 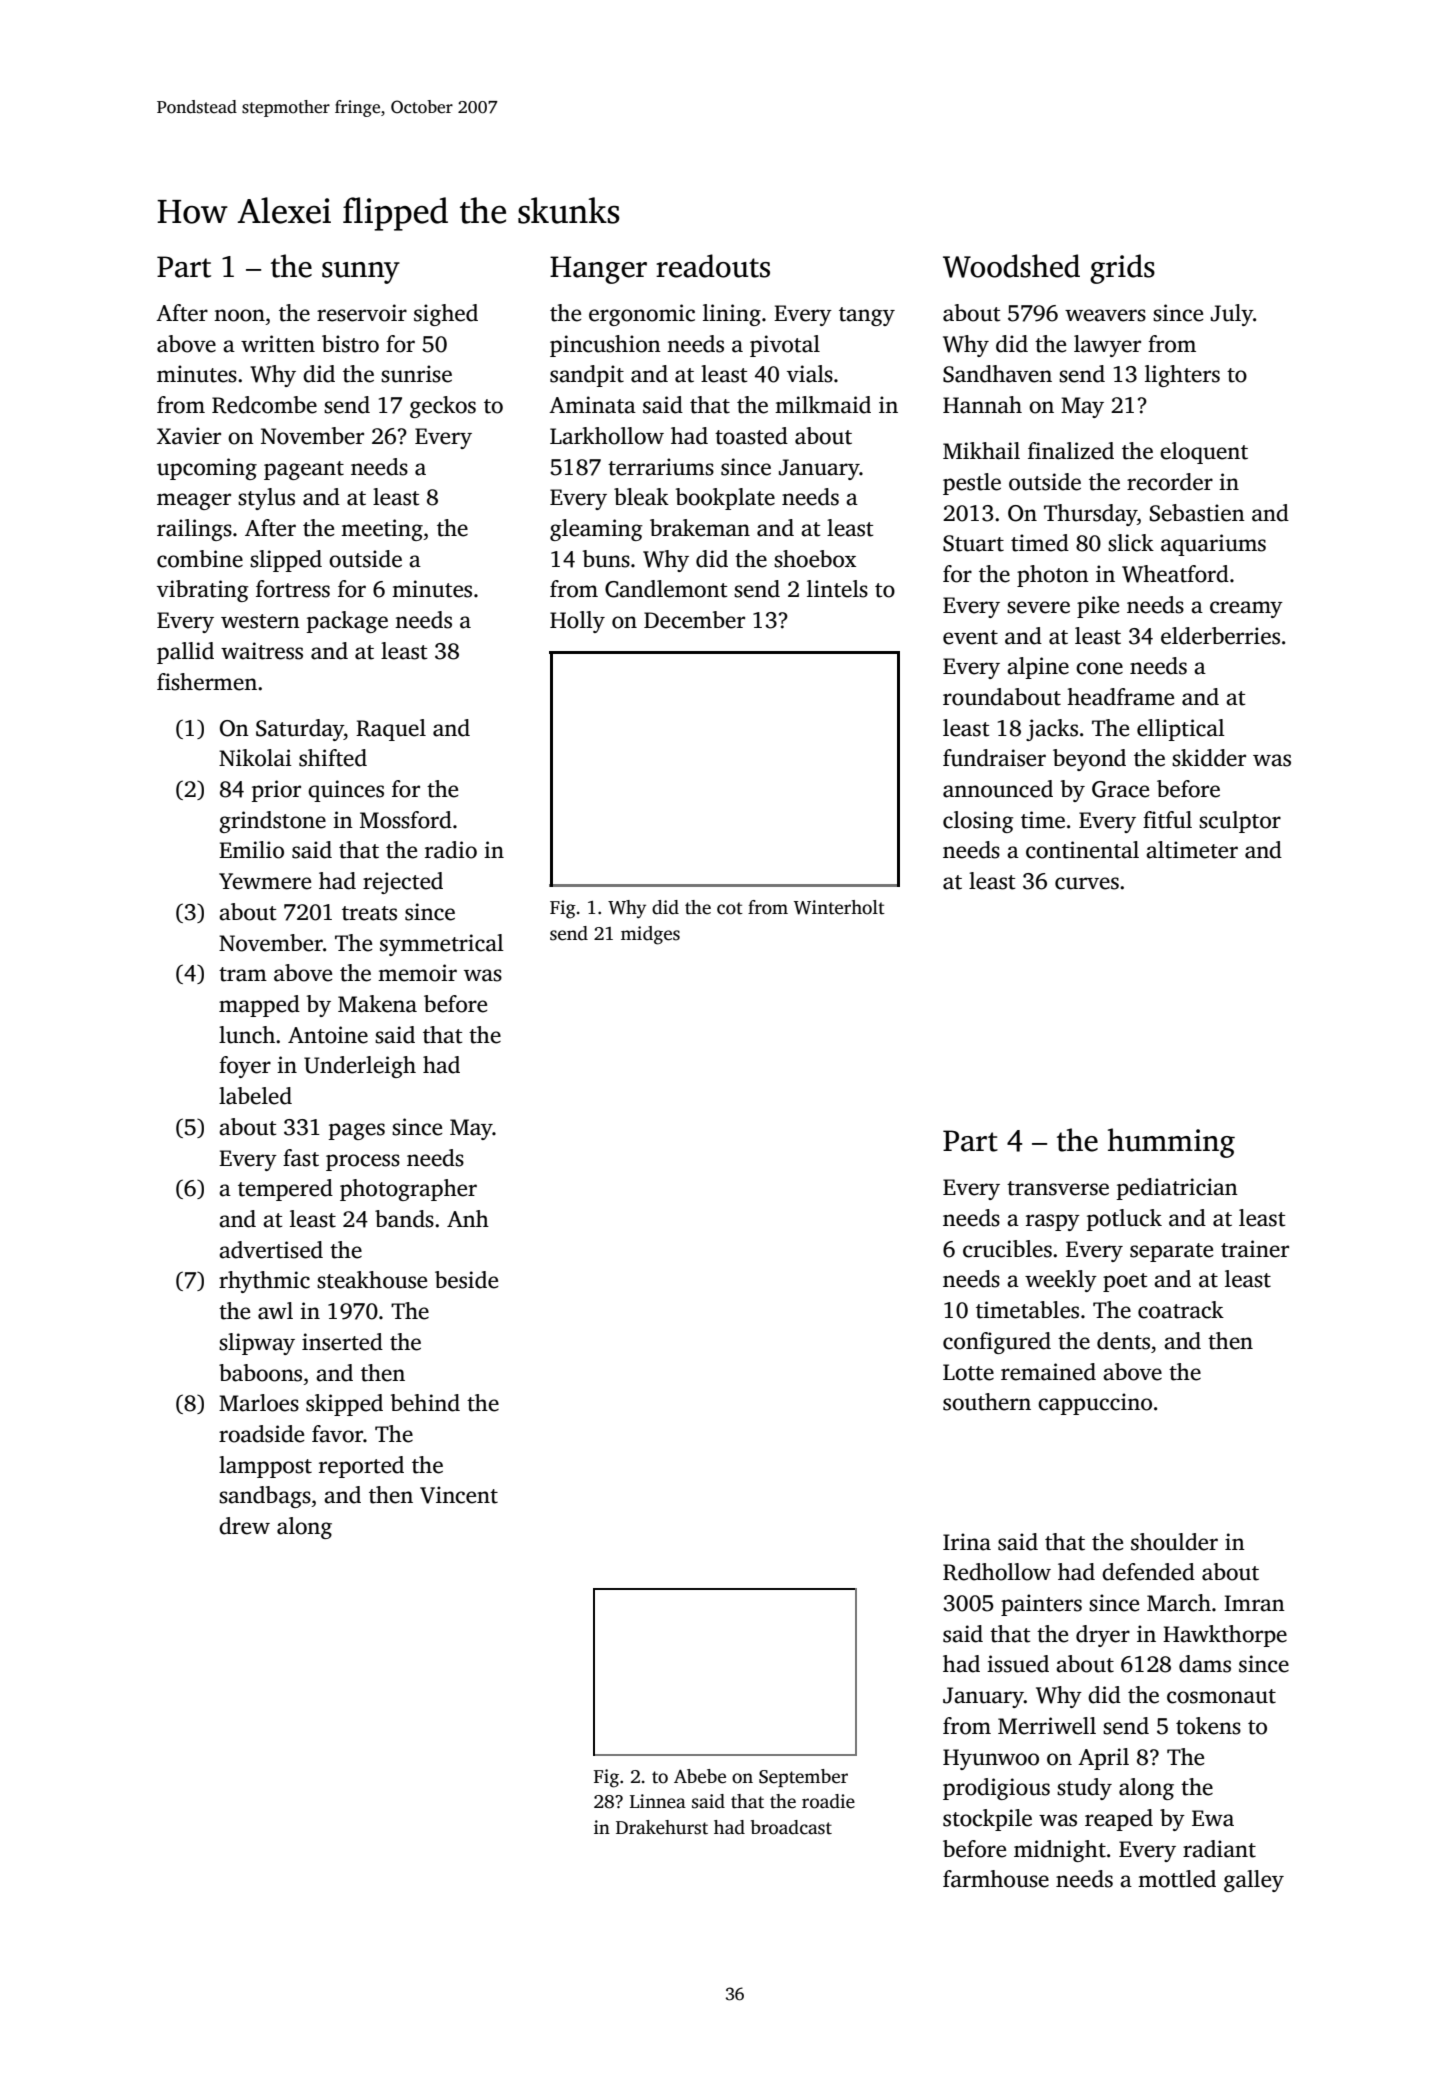 I want to click on trainer, so click(x=1255, y=1249).
